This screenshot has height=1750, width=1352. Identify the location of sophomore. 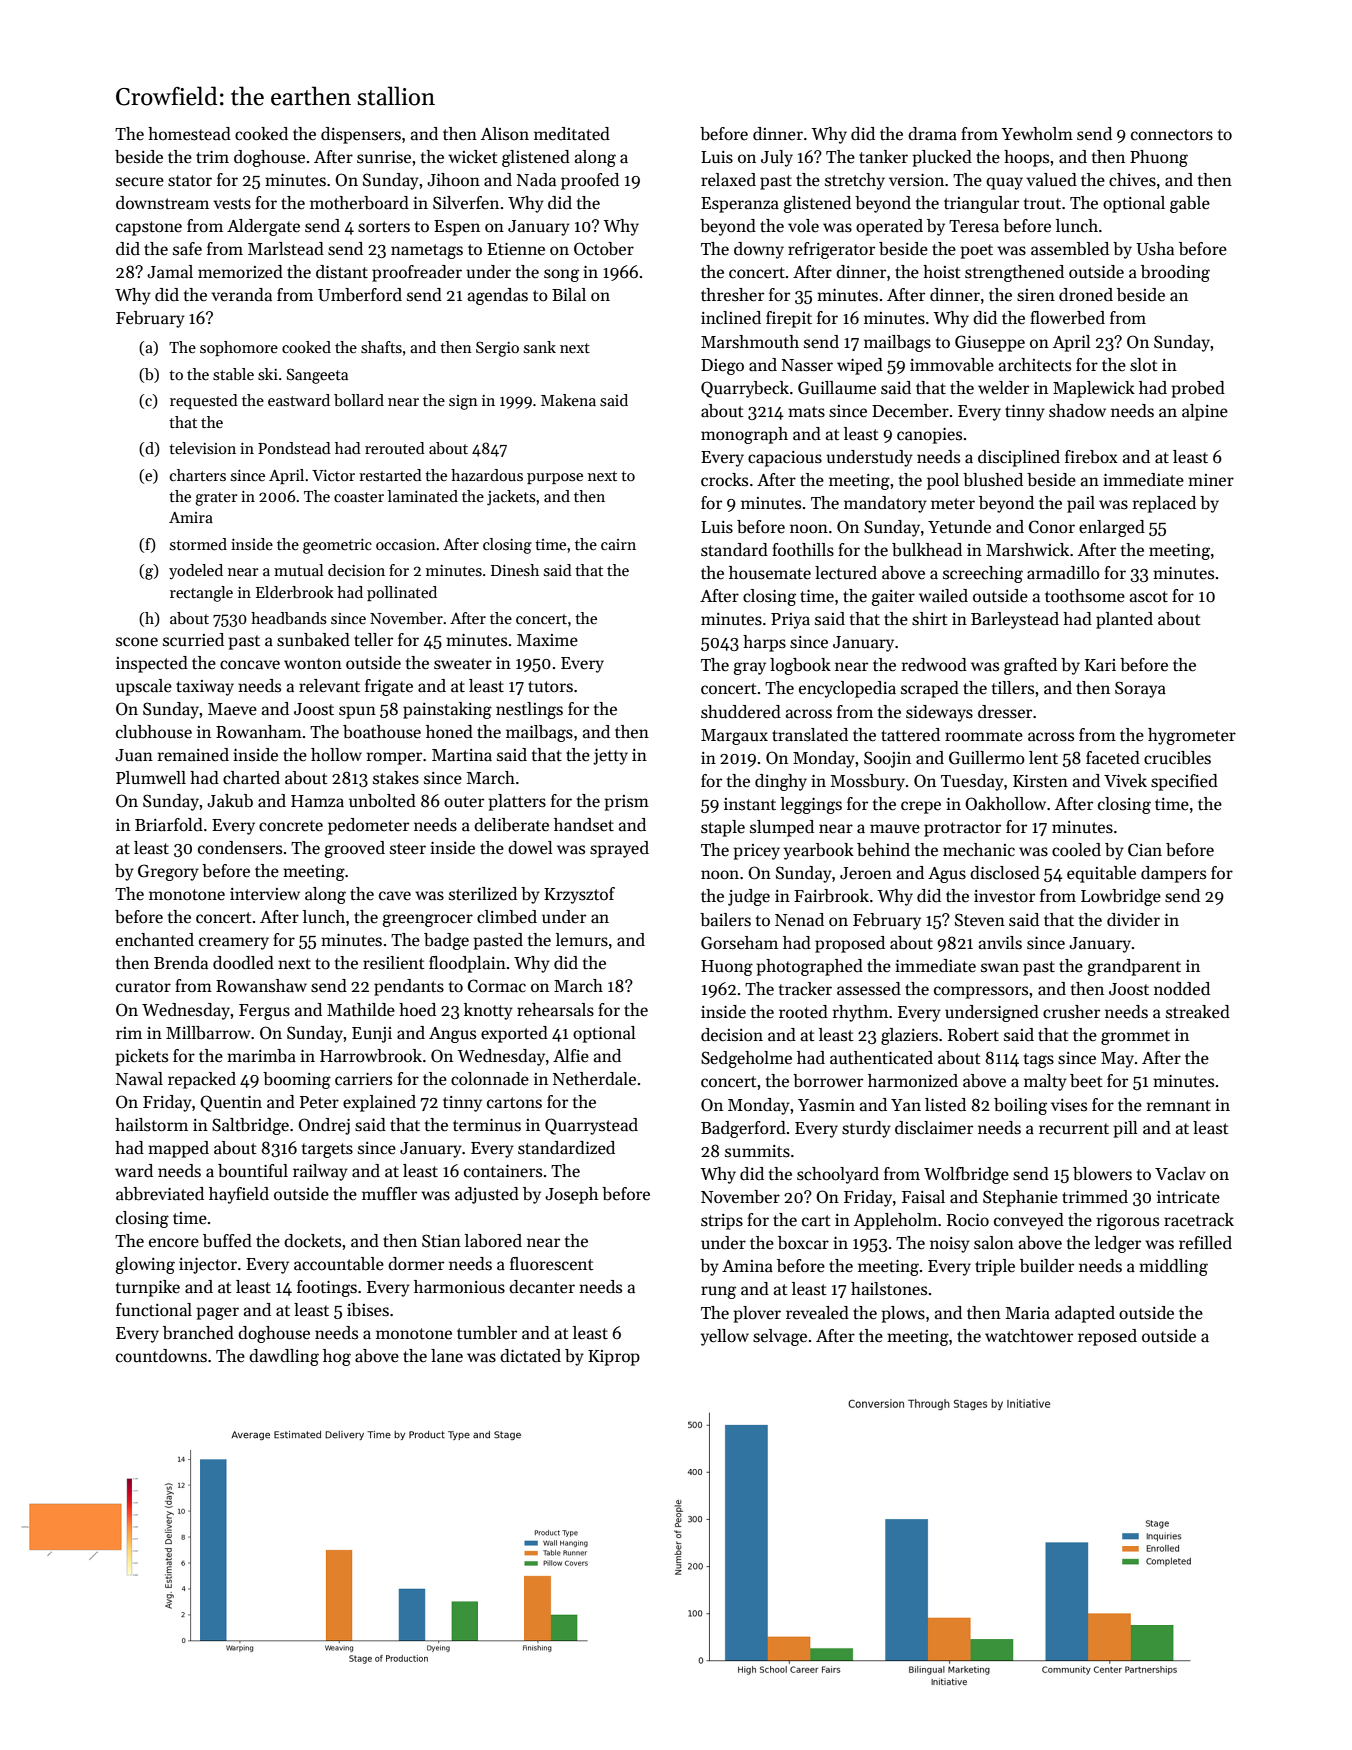
(239, 348).
